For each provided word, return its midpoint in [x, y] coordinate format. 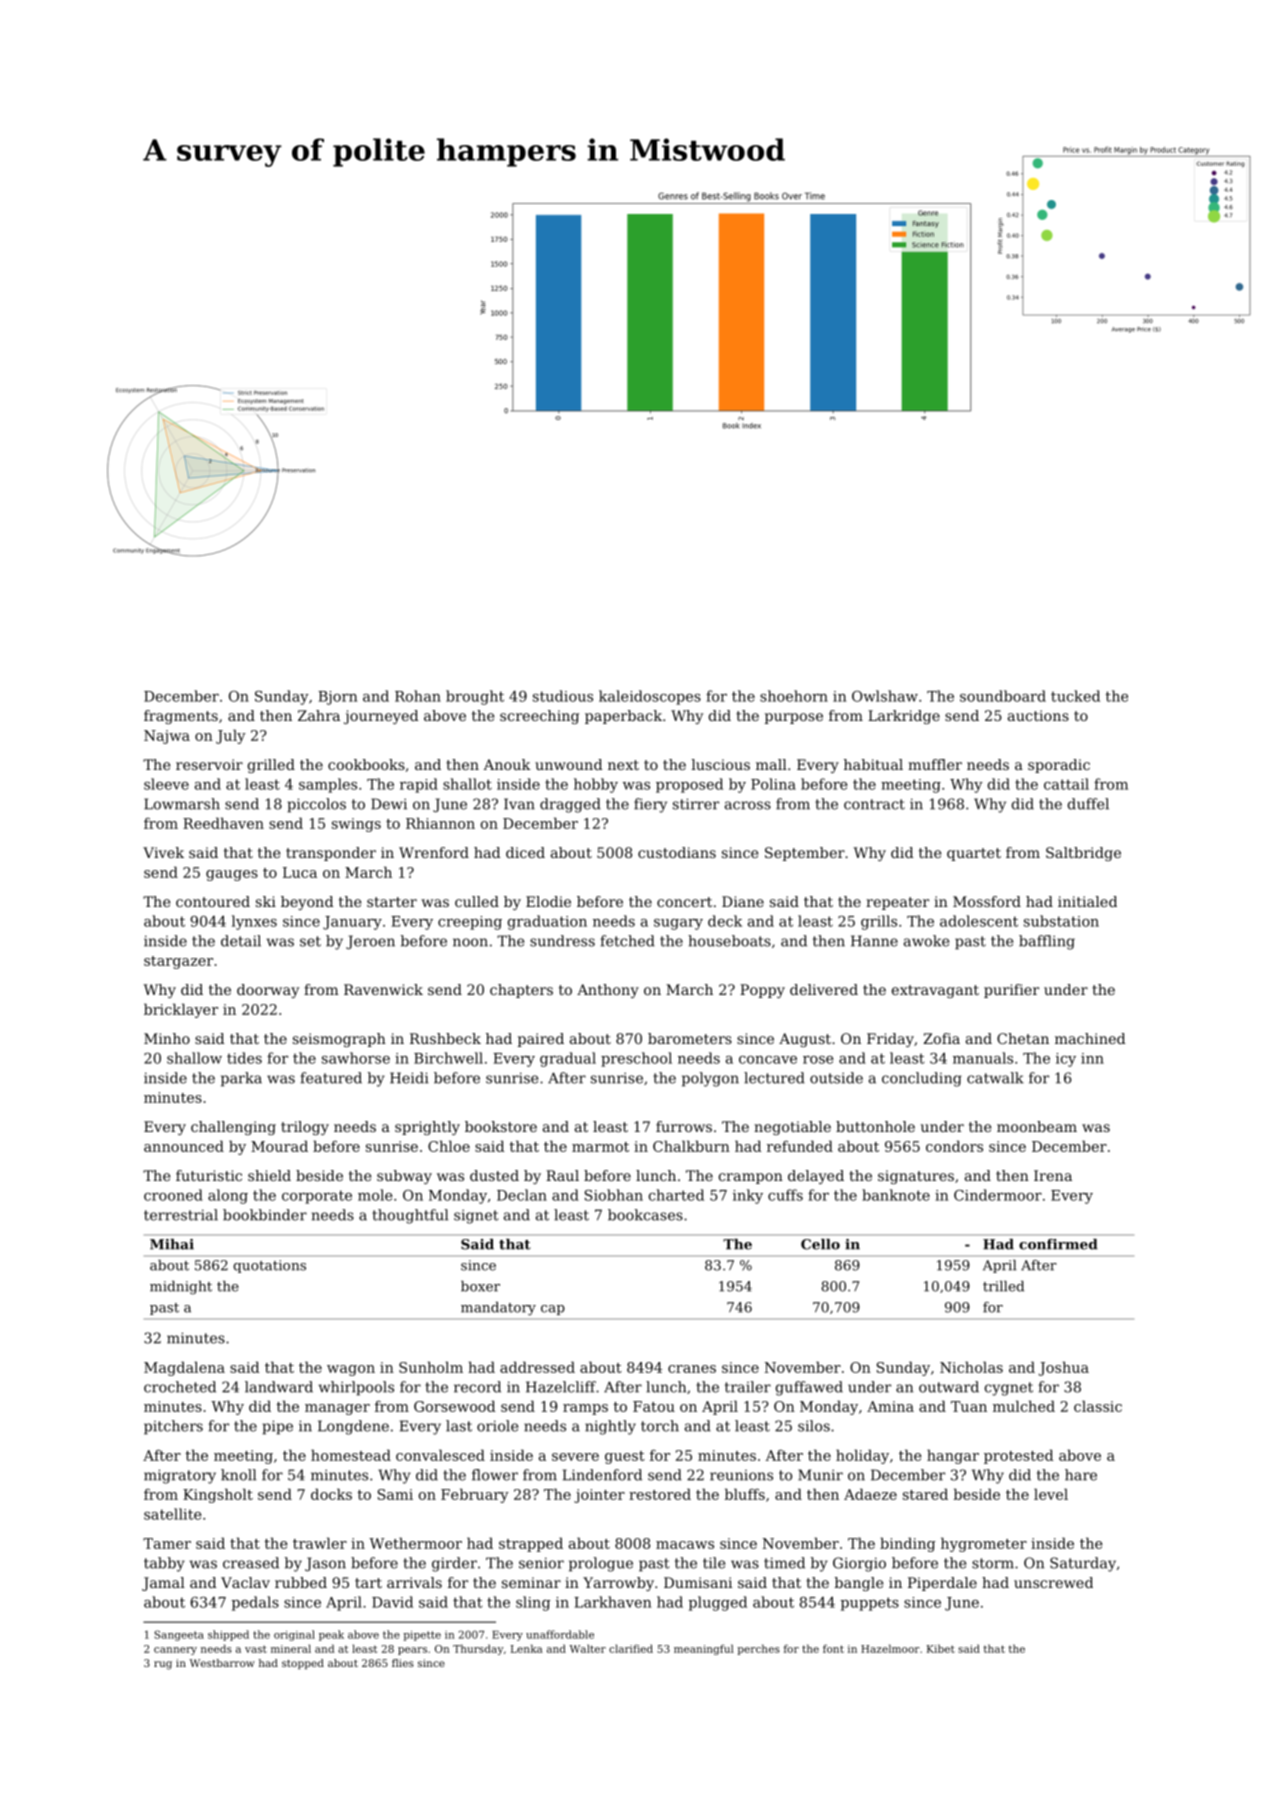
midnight [181, 1288]
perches [759, 1649]
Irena [1053, 1175]
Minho [167, 1038]
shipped [228, 1635]
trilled [1003, 1286]
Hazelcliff [561, 1387]
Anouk [507, 764]
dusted [494, 1175]
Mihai [172, 1244]
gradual [568, 1059]
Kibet [941, 1648]
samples [328, 785]
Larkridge [904, 717]
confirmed [1058, 1244]
